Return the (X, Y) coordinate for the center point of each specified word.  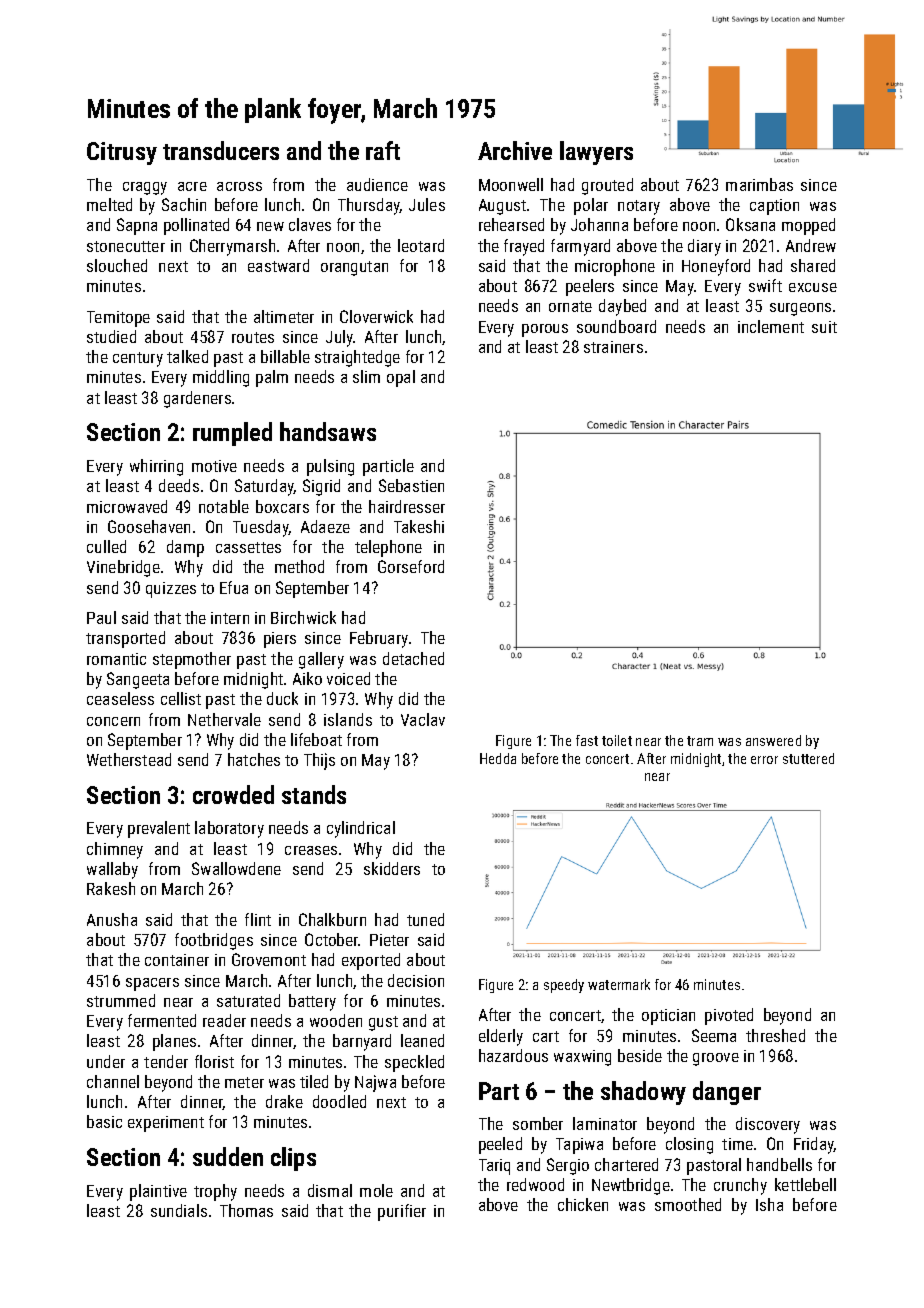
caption (774, 207)
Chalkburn (332, 919)
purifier (402, 1212)
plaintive (158, 1192)
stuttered (808, 758)
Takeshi (419, 526)
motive (214, 466)
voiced (348, 678)
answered (773, 740)
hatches (254, 759)
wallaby (112, 870)
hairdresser (407, 506)
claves (310, 224)
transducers (221, 150)
